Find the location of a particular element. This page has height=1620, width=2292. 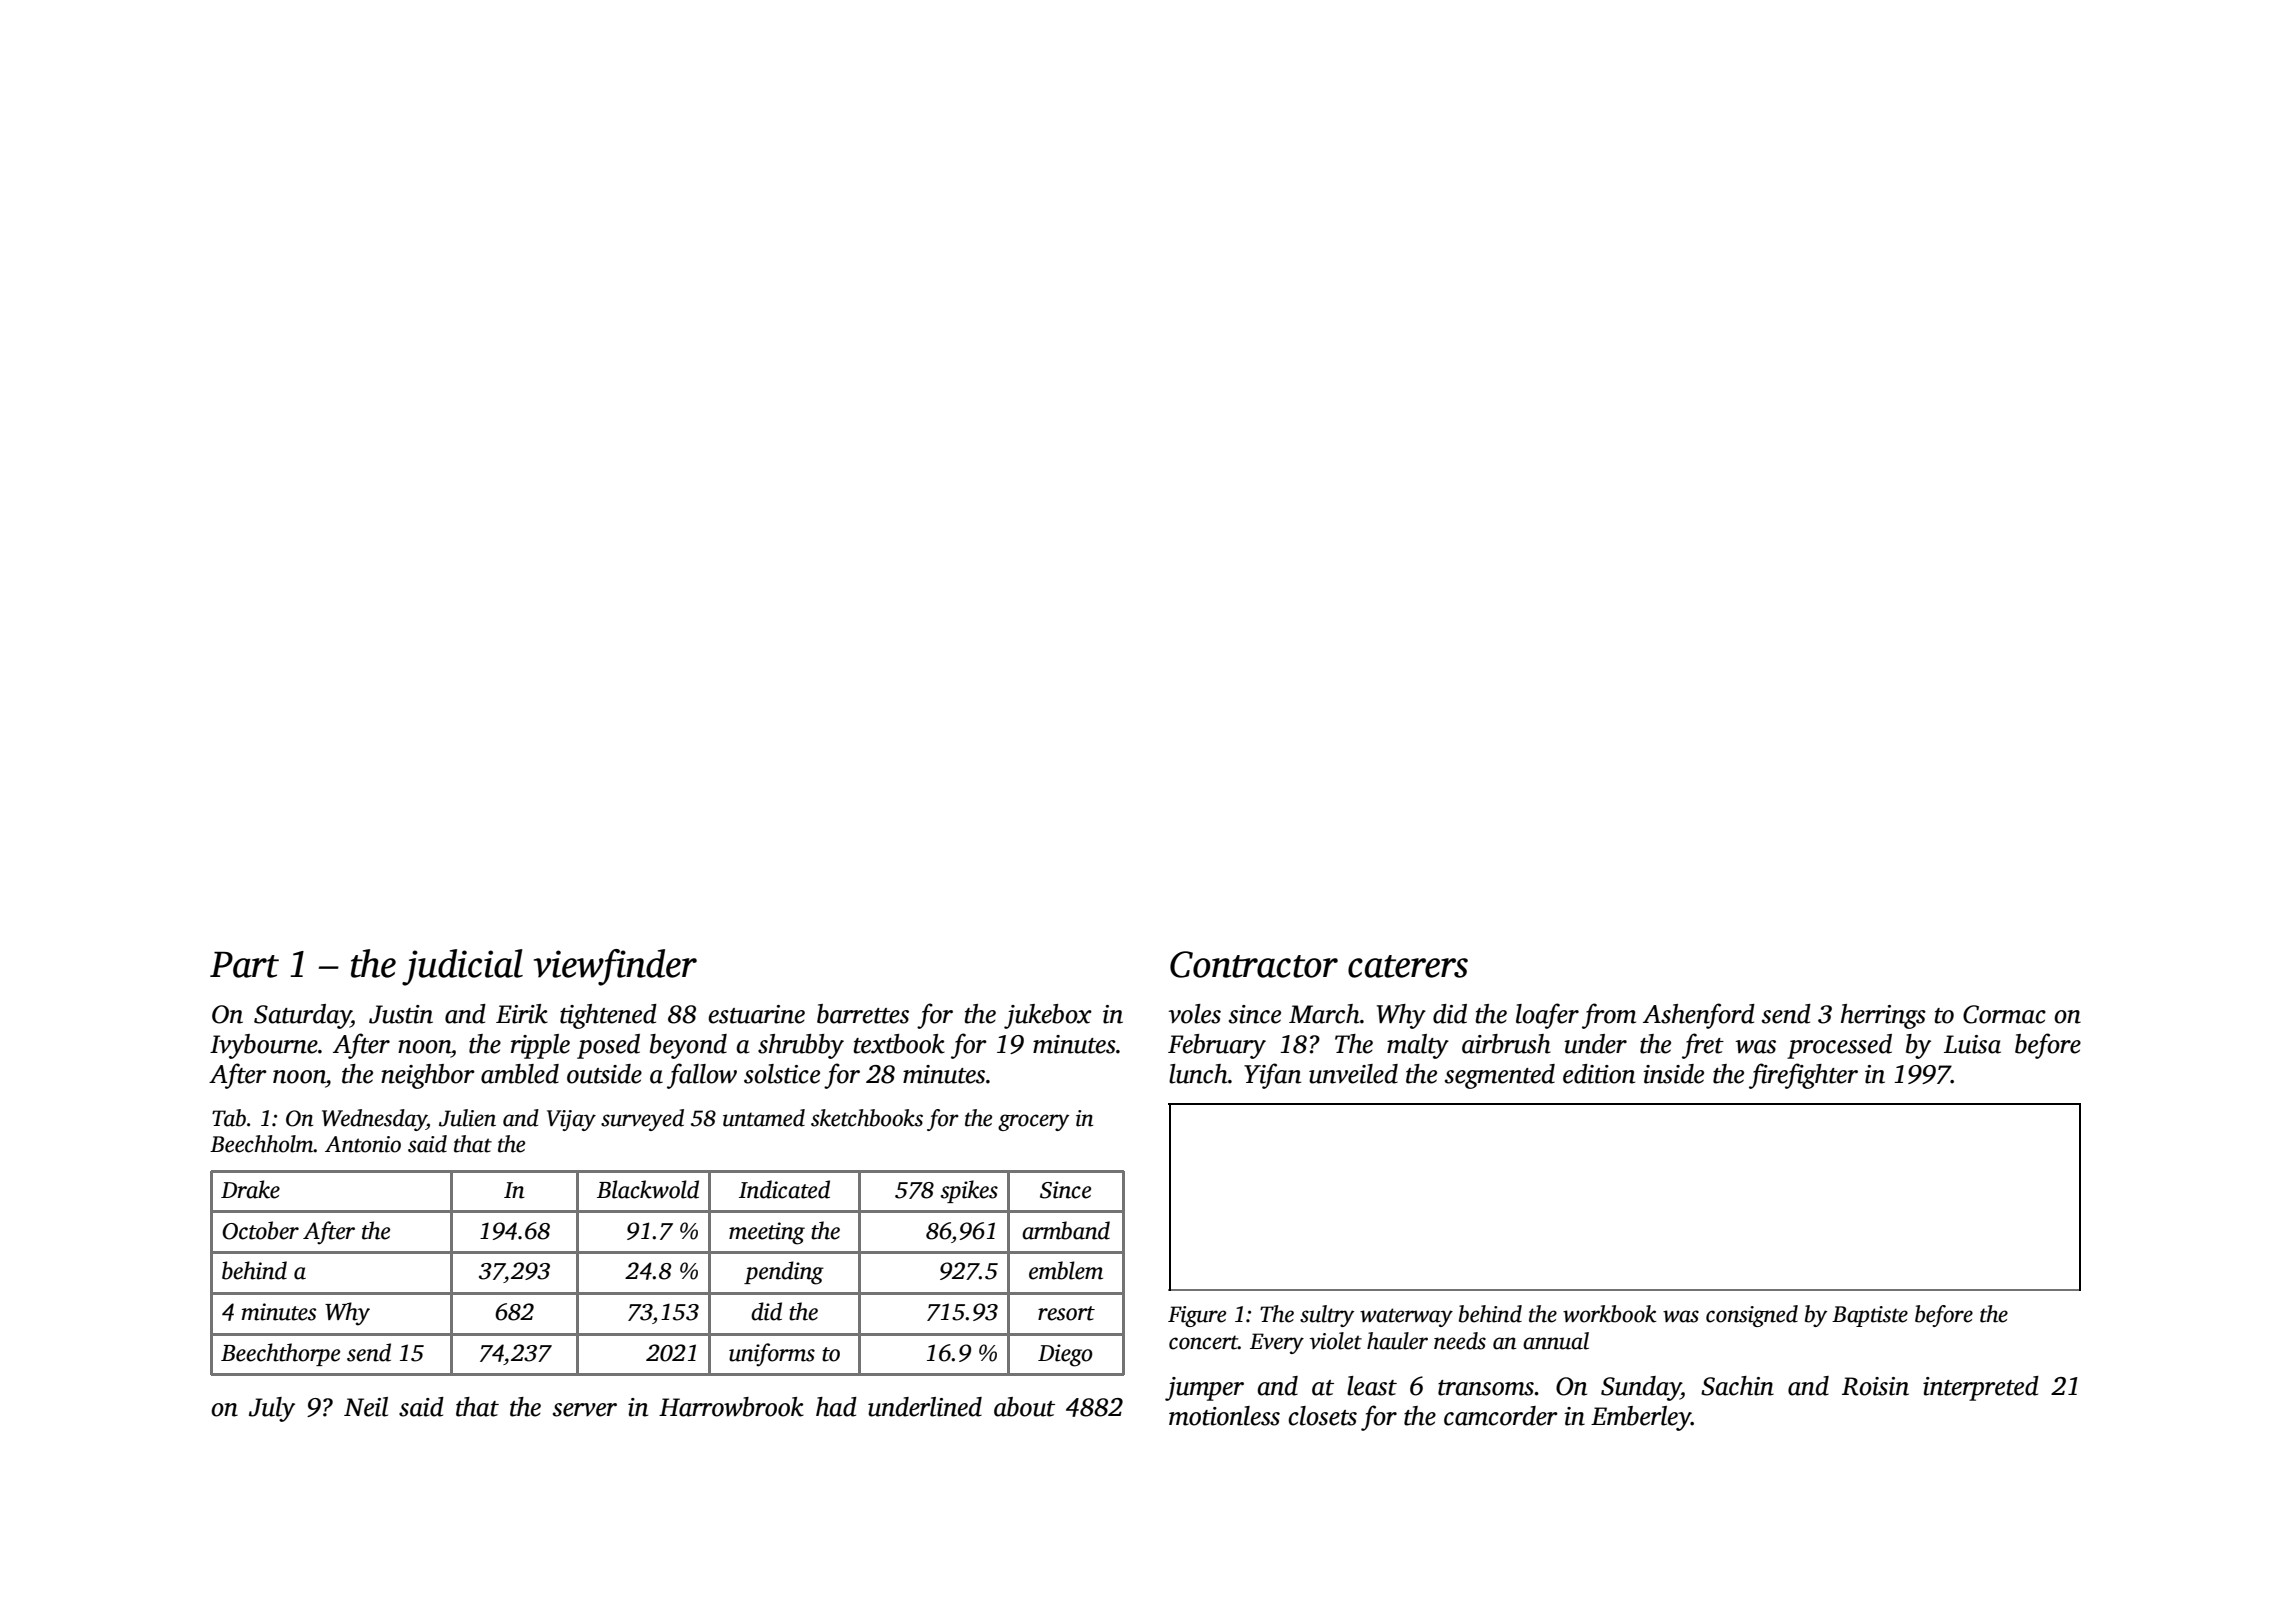

July is located at coordinates (272, 1409).
